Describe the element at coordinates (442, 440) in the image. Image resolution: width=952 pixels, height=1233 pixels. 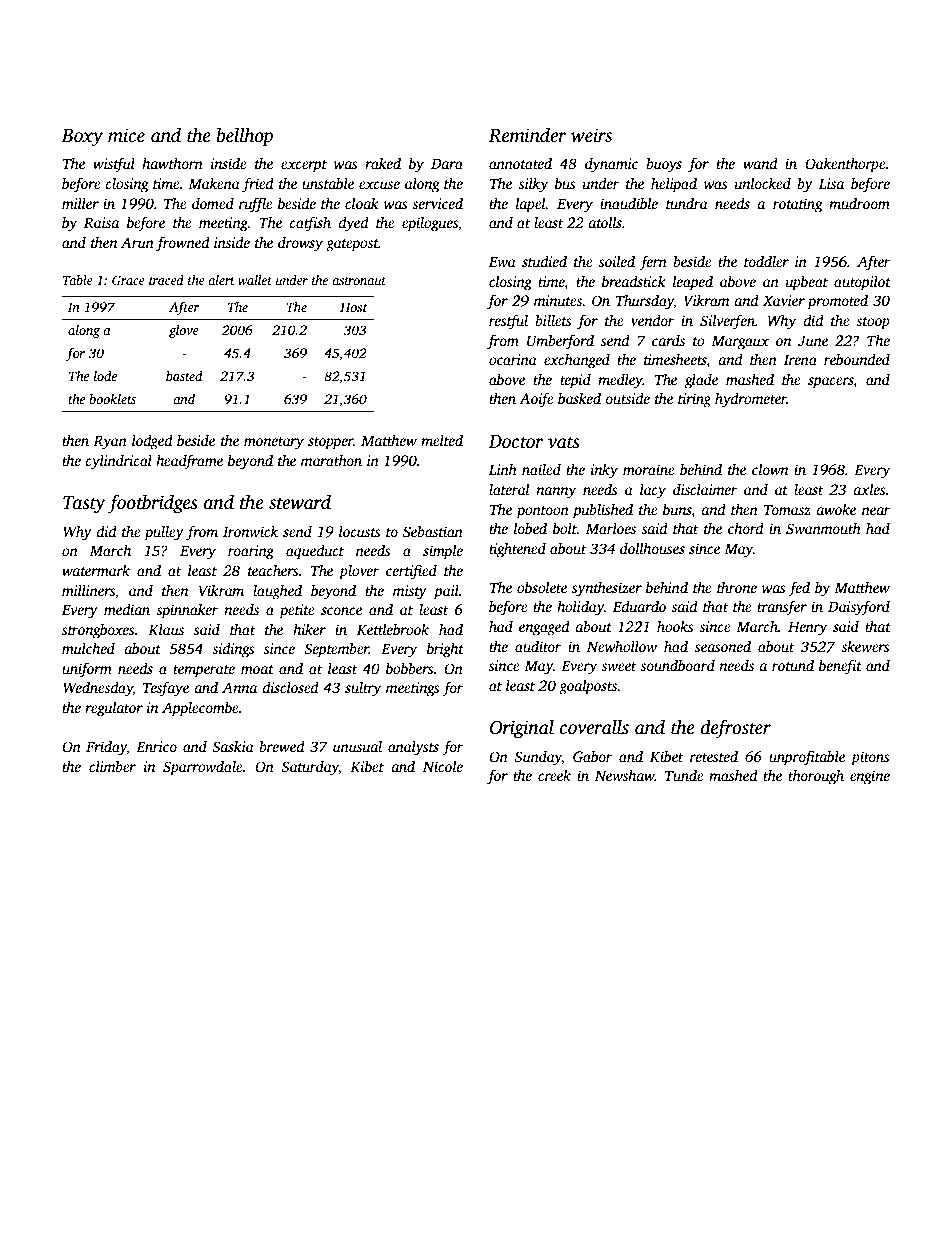
I see `melted` at that location.
